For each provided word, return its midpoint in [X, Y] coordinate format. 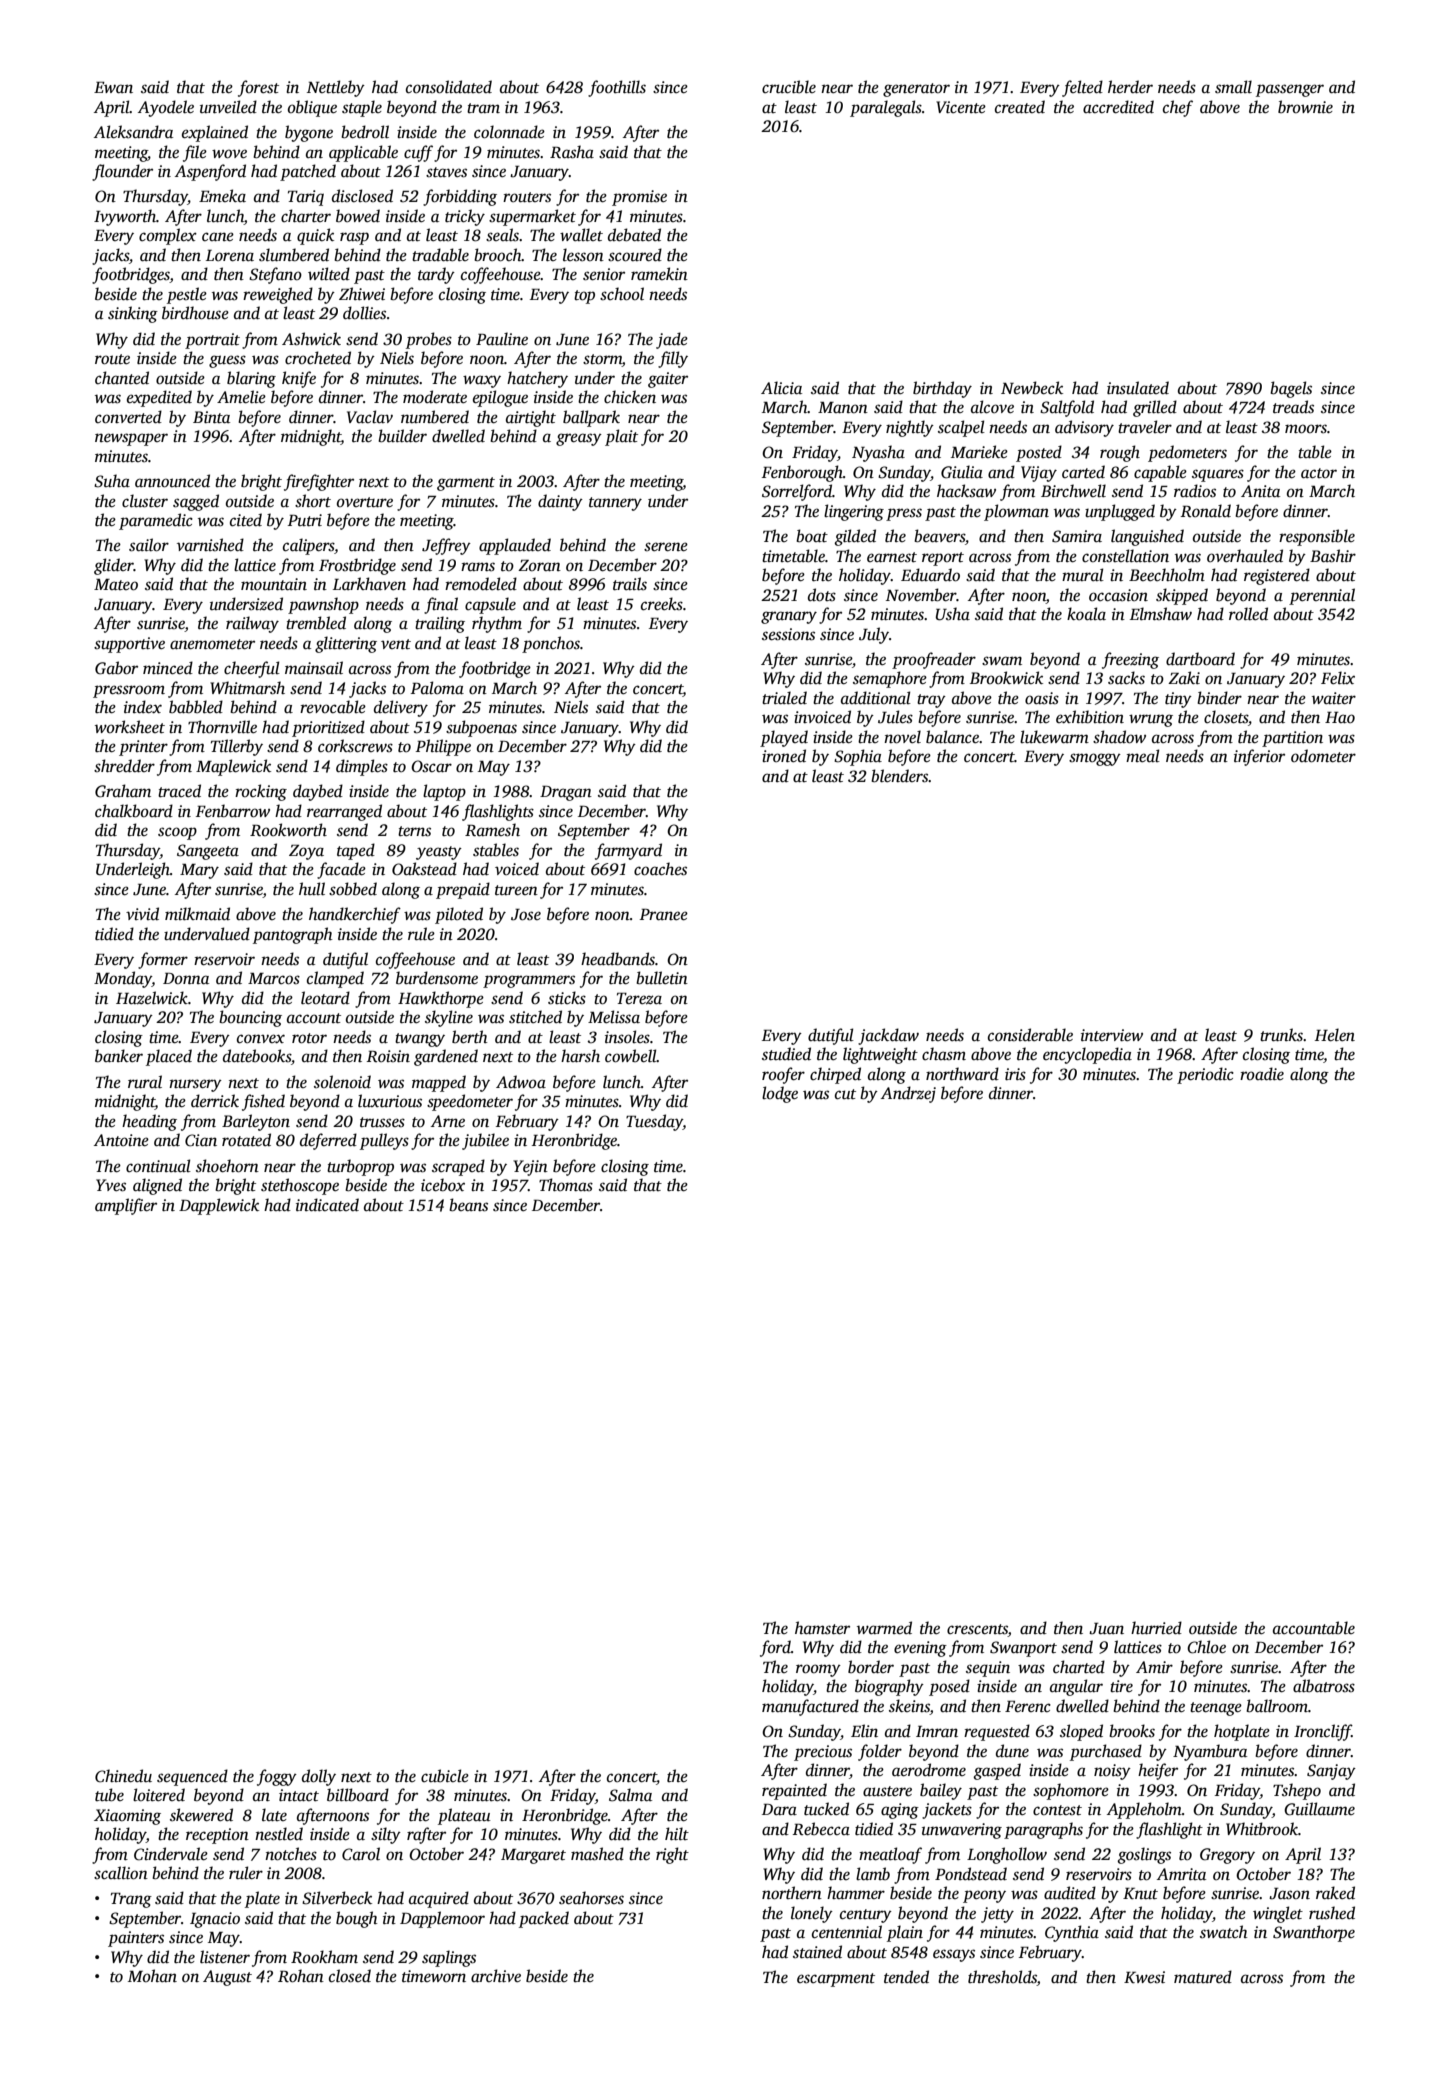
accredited [1118, 107]
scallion [121, 1873]
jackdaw [888, 1036]
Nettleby [336, 88]
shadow [1119, 737]
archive [496, 1975]
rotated [246, 1140]
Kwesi [1144, 1977]
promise [639, 198]
